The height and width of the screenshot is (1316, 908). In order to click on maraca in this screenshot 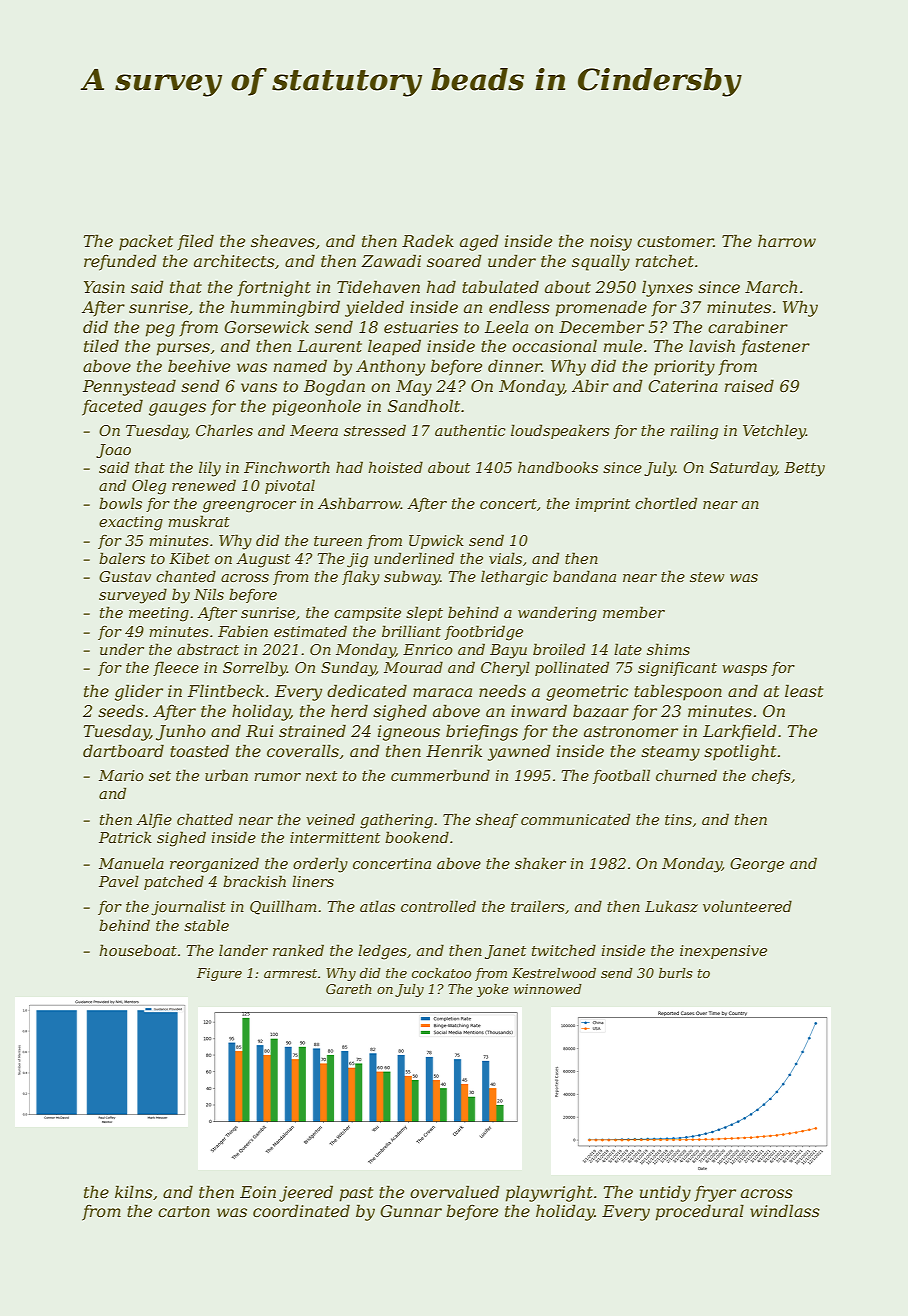, I will do `click(442, 692)`.
